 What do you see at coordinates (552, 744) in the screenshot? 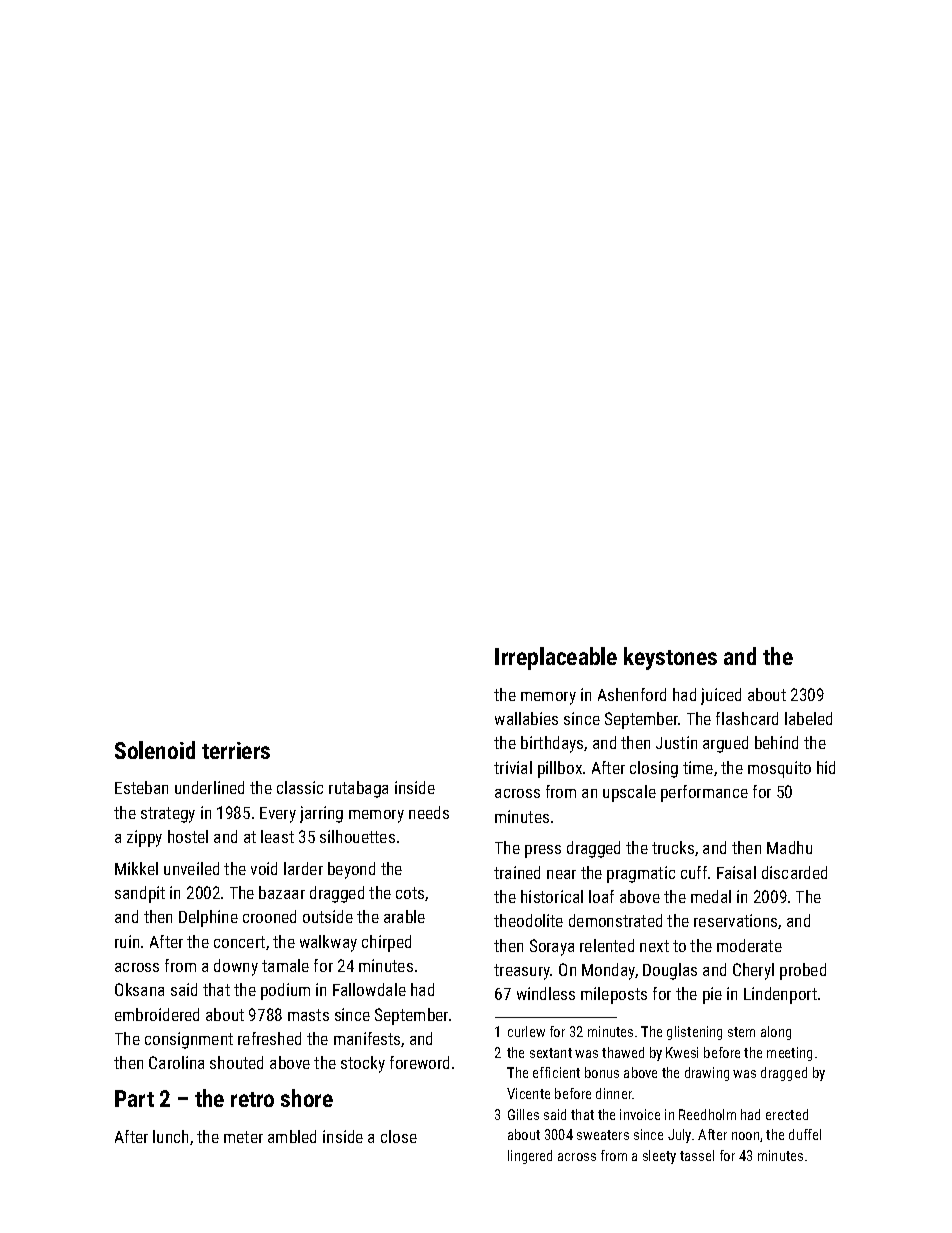
I see `birthdays` at bounding box center [552, 744].
